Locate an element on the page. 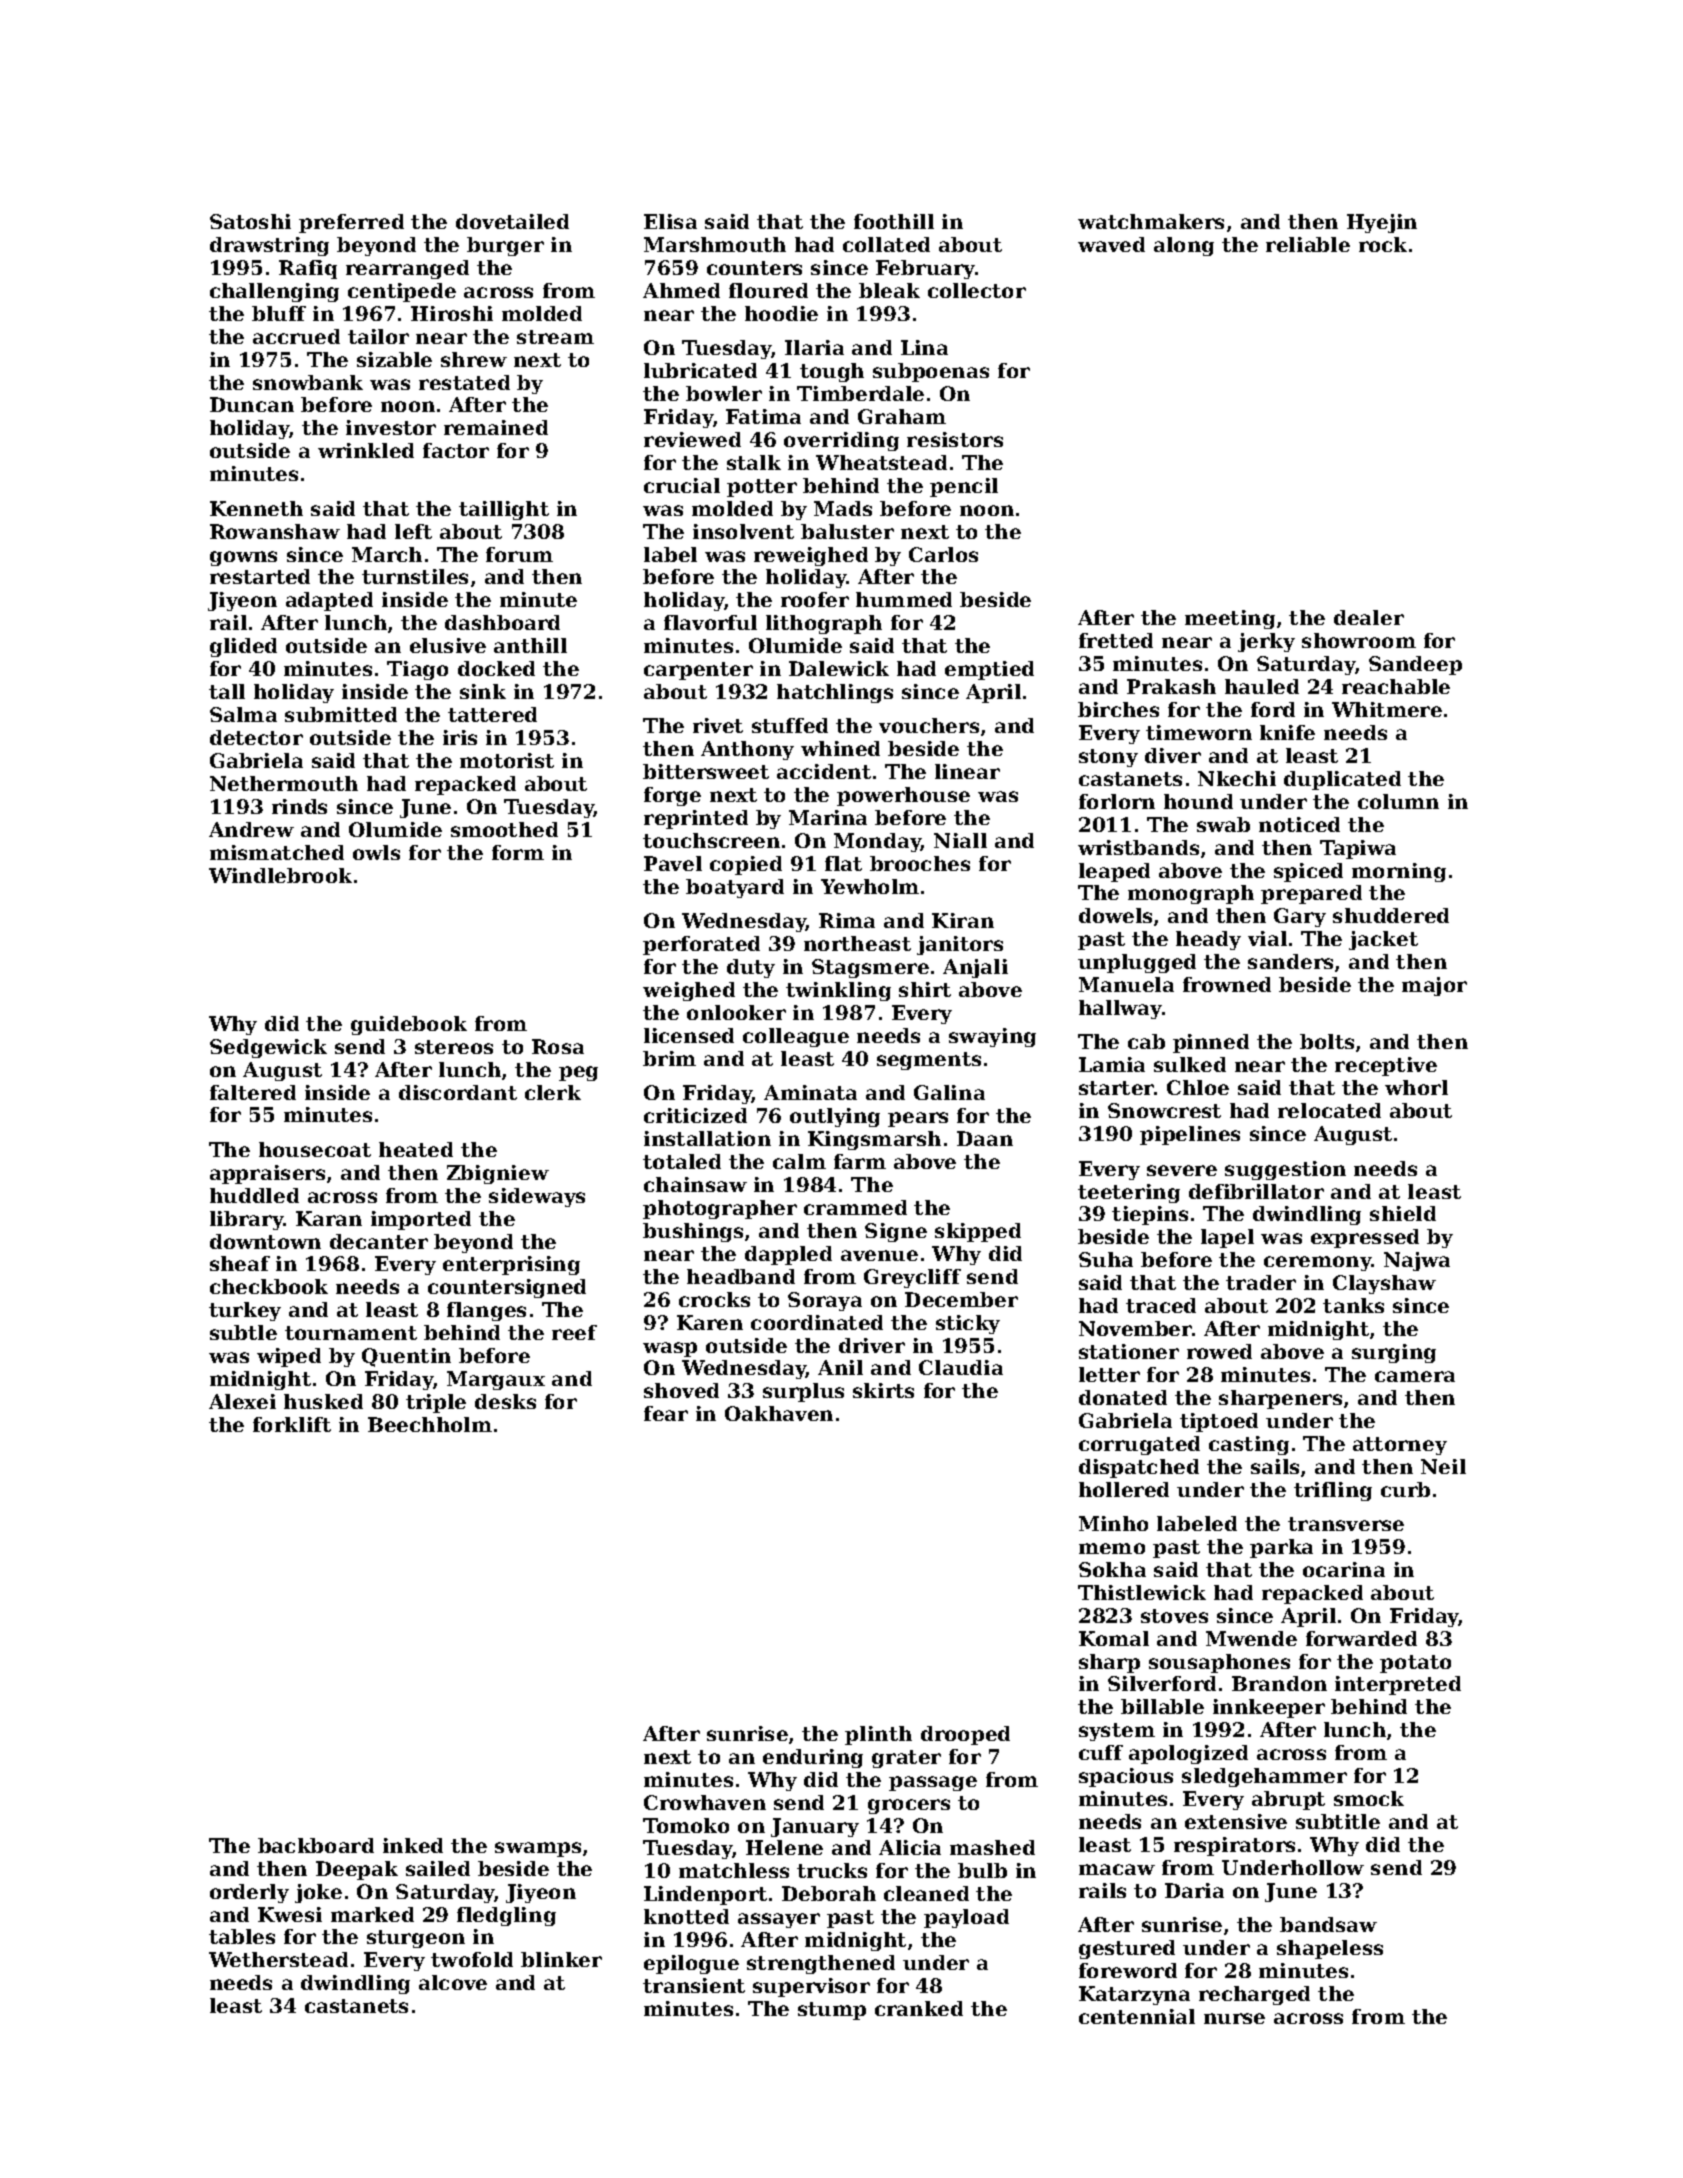  Wetherstead is located at coordinates (278, 1959).
